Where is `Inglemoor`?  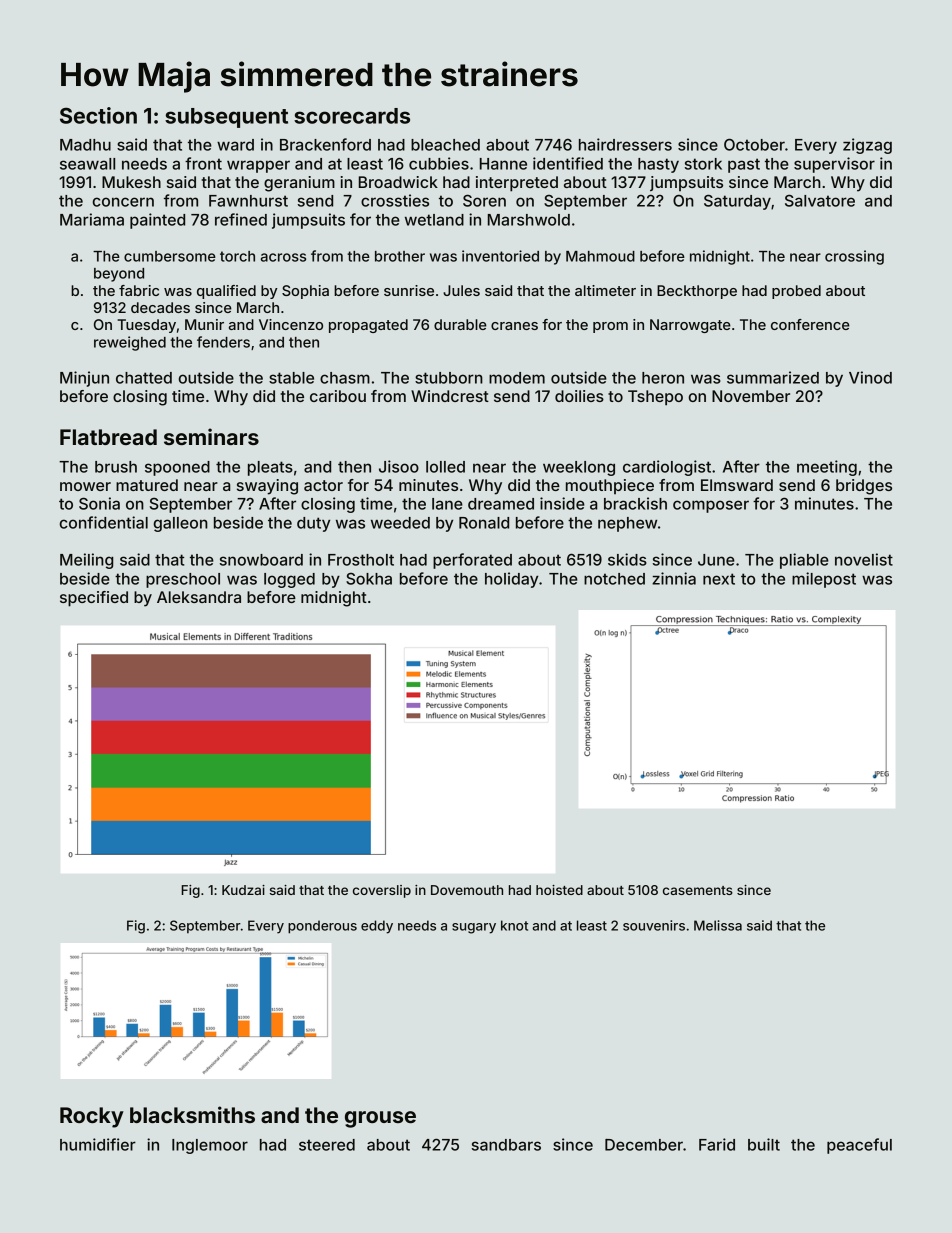
Inglemoor is located at coordinates (210, 1146).
